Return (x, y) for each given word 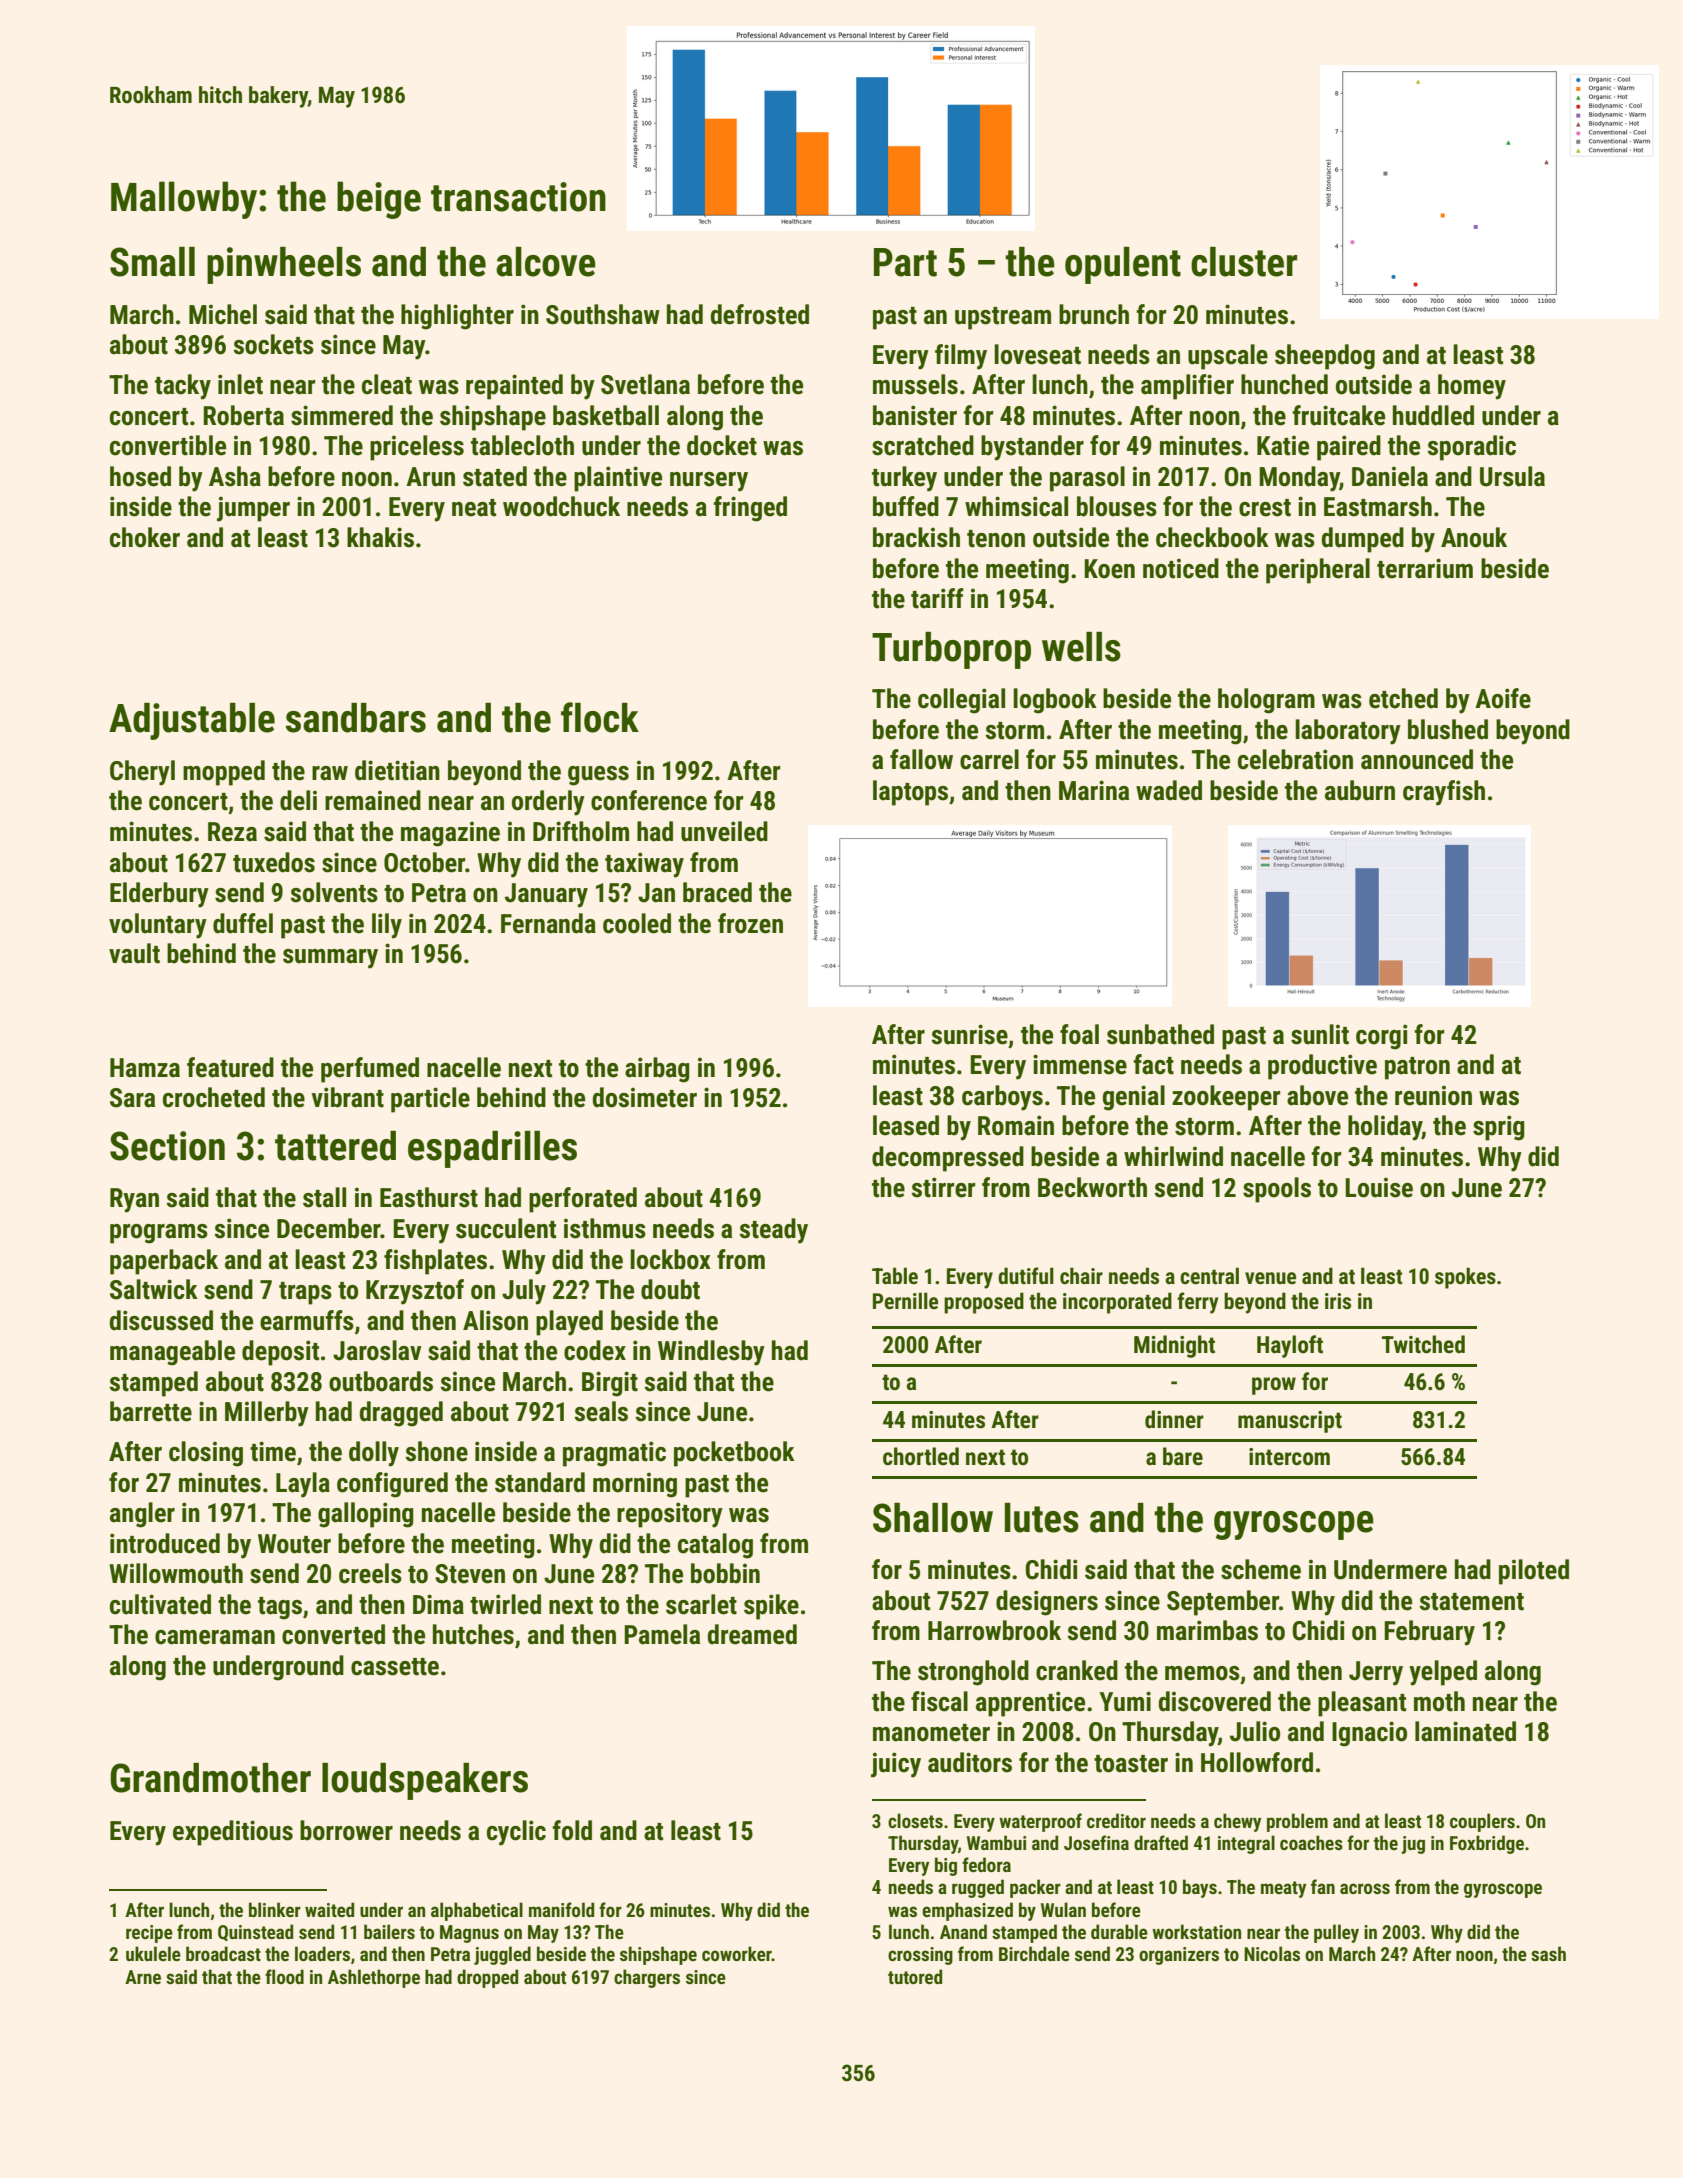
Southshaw (603, 314)
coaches (1311, 1842)
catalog (715, 1546)
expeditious (233, 1833)
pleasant (1362, 1704)
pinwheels (284, 265)
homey (1472, 387)
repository (670, 1515)
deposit (280, 1353)
